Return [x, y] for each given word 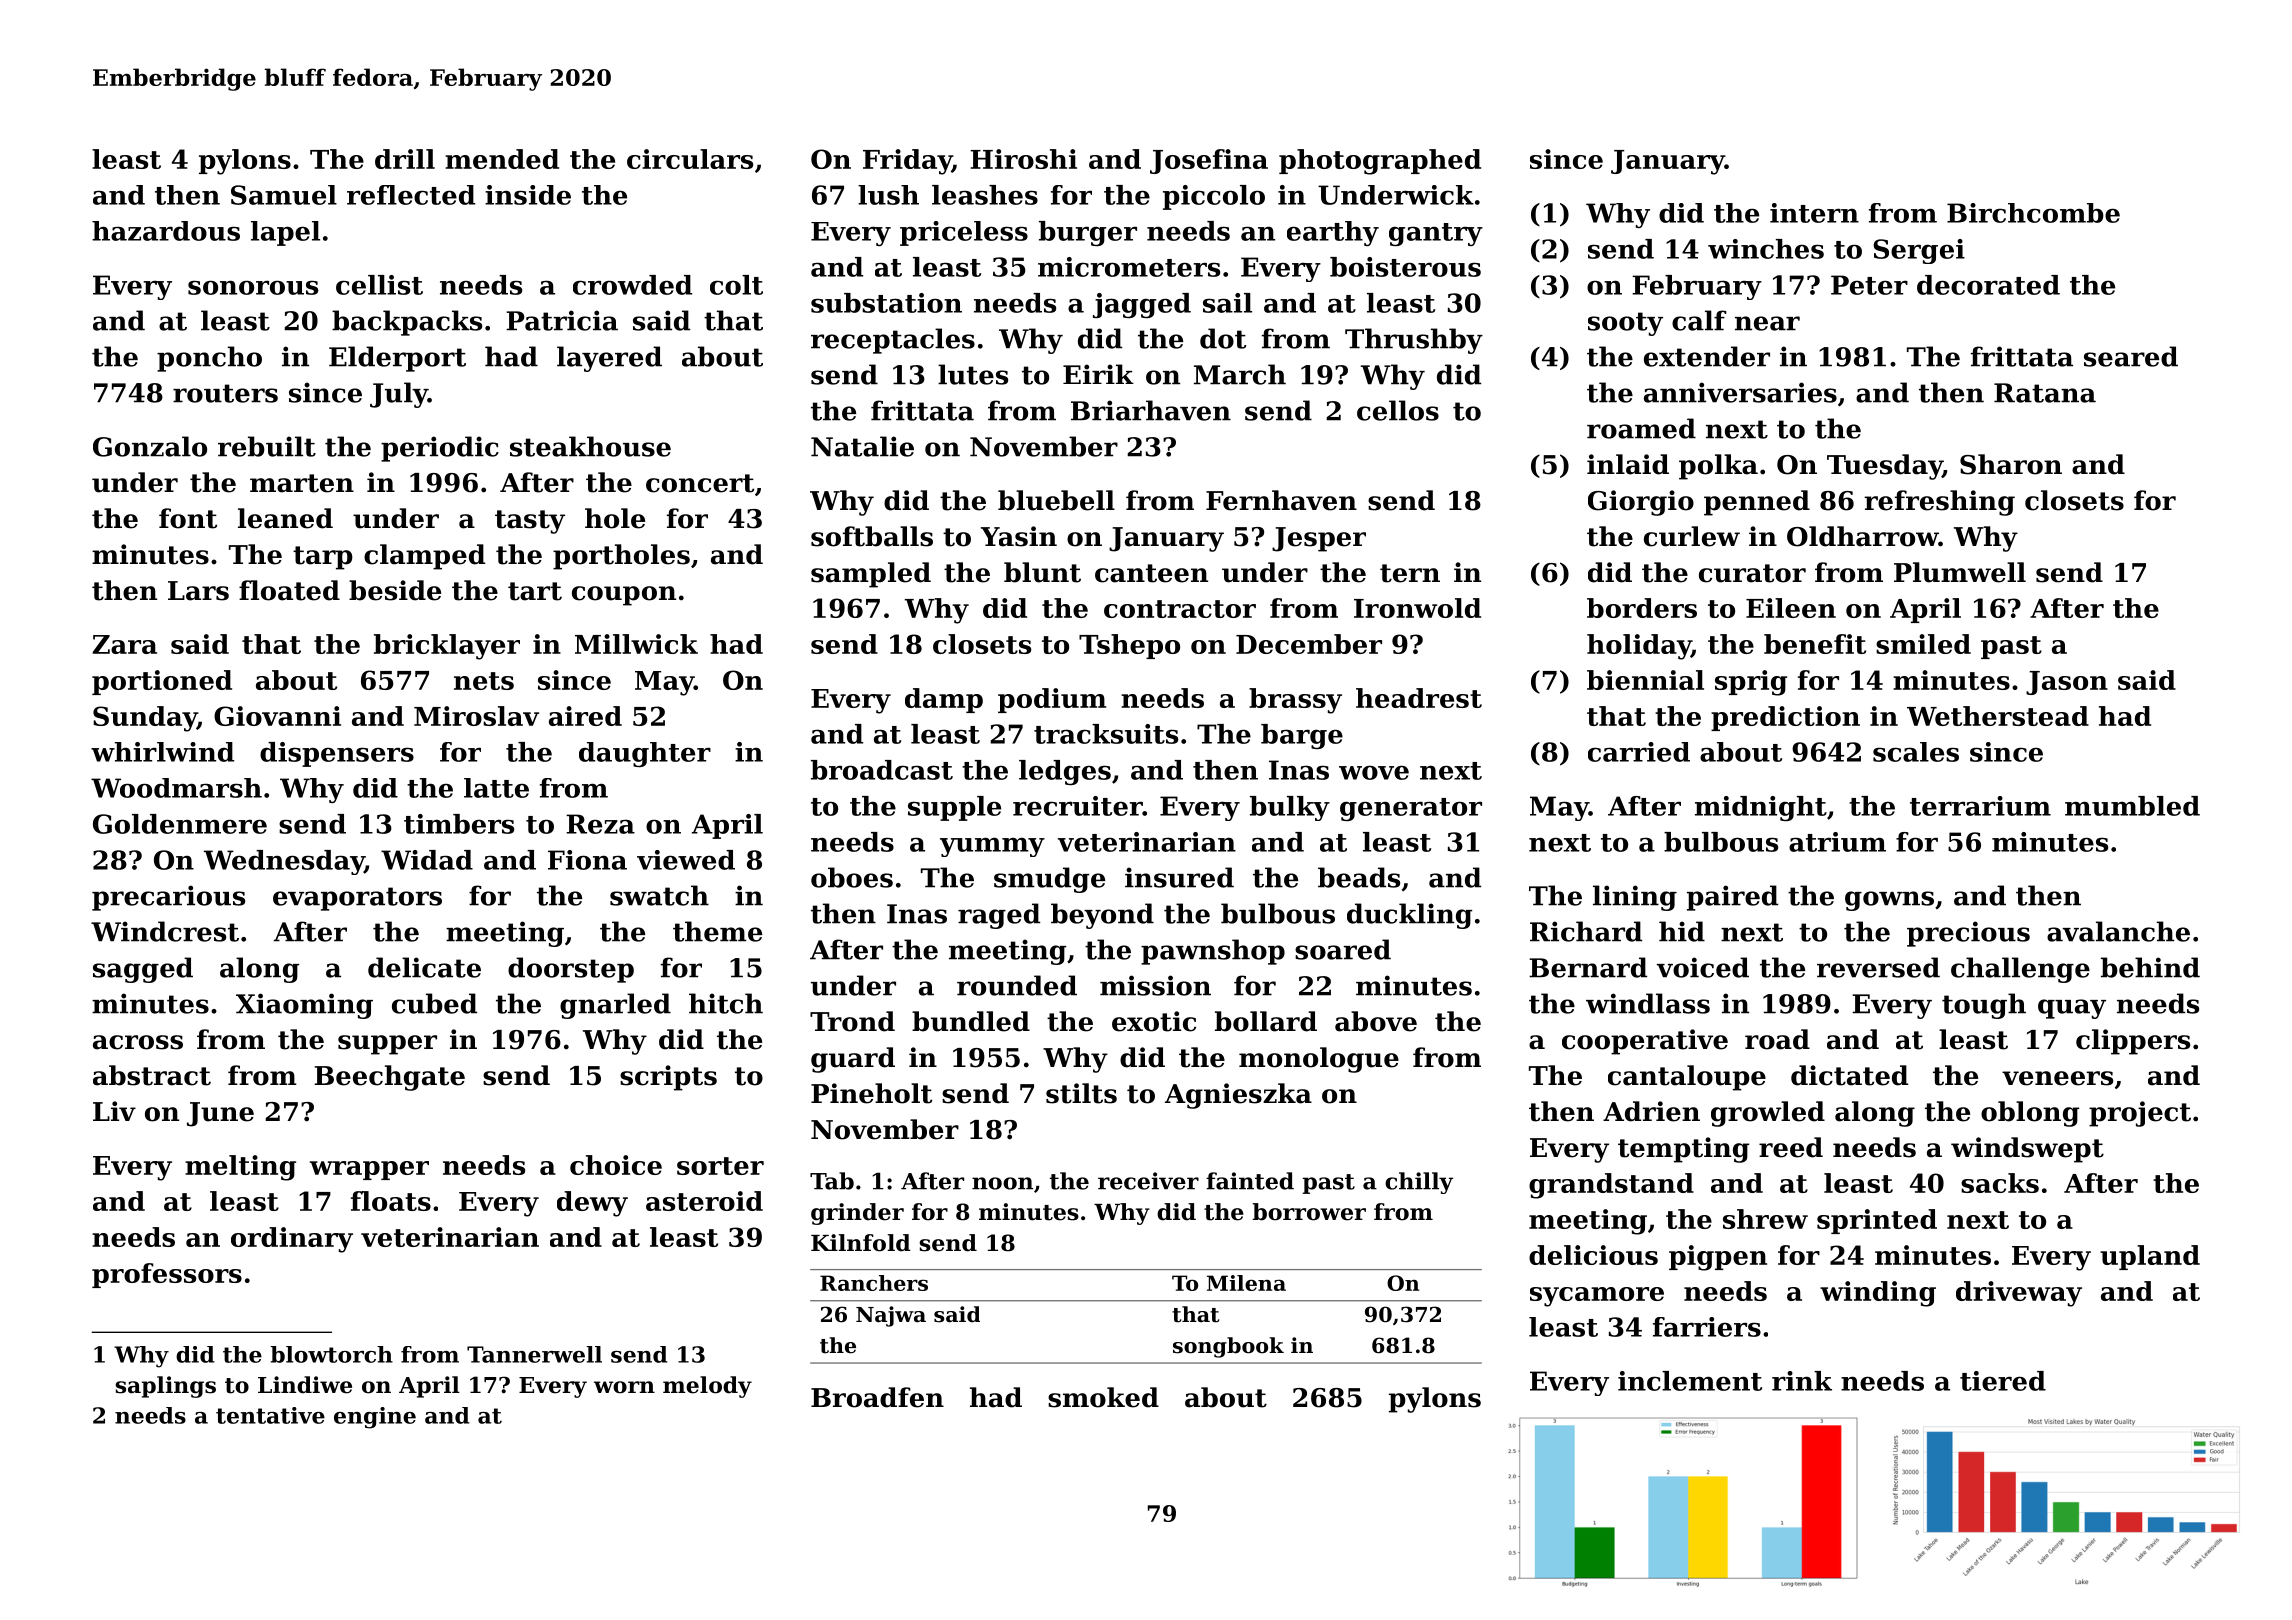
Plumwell [1960, 572]
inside [528, 195]
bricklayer [447, 647]
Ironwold [1417, 608]
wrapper [369, 1170]
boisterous [1405, 267]
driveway [2019, 1294]
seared [2131, 356]
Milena [1246, 1283]
